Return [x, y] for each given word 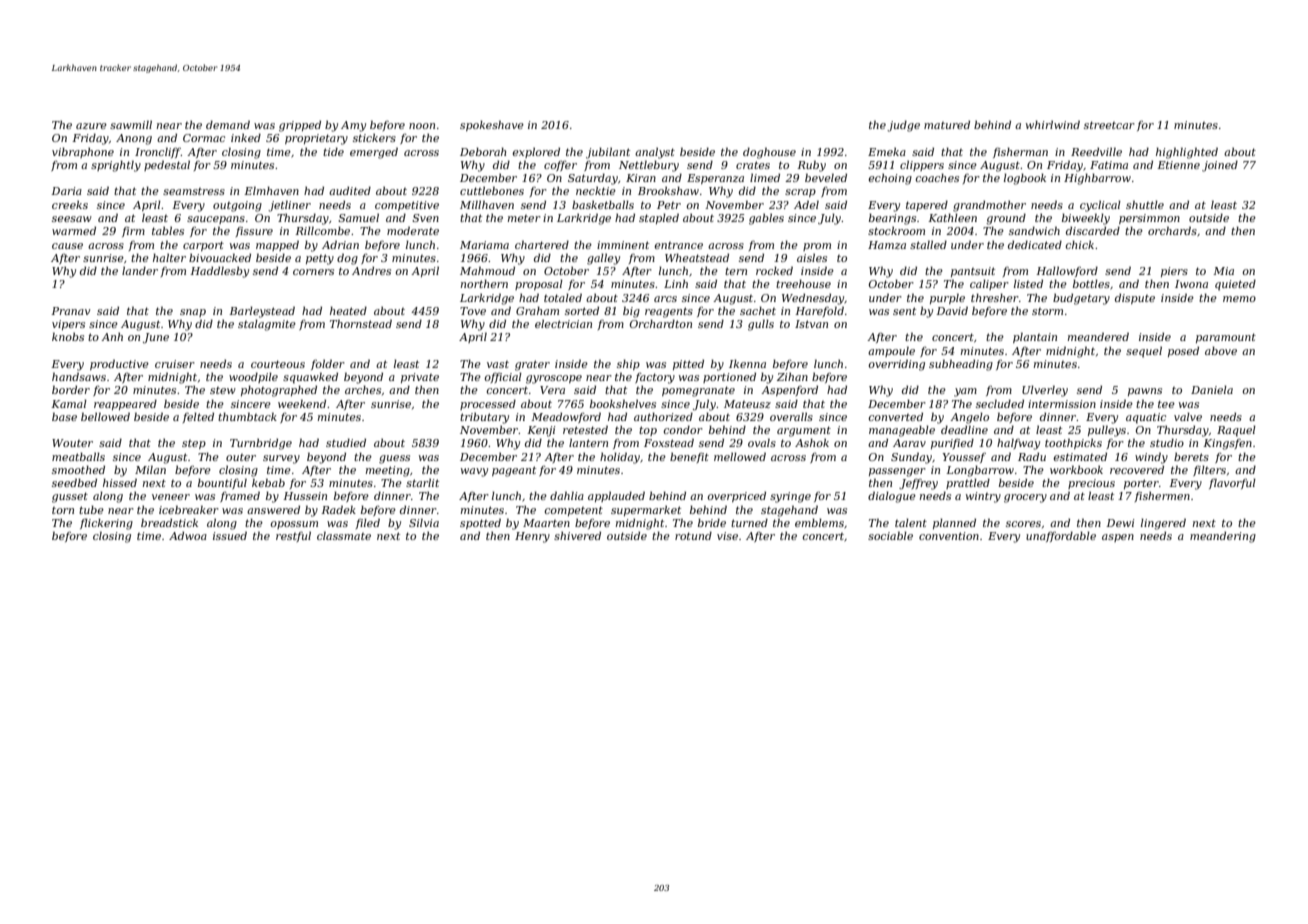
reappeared [125, 404]
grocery [1025, 498]
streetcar [1109, 125]
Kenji [541, 431]
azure [91, 126]
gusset [70, 497]
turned [749, 522]
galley [603, 259]
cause [67, 246]
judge [903, 126]
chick [1079, 244]
